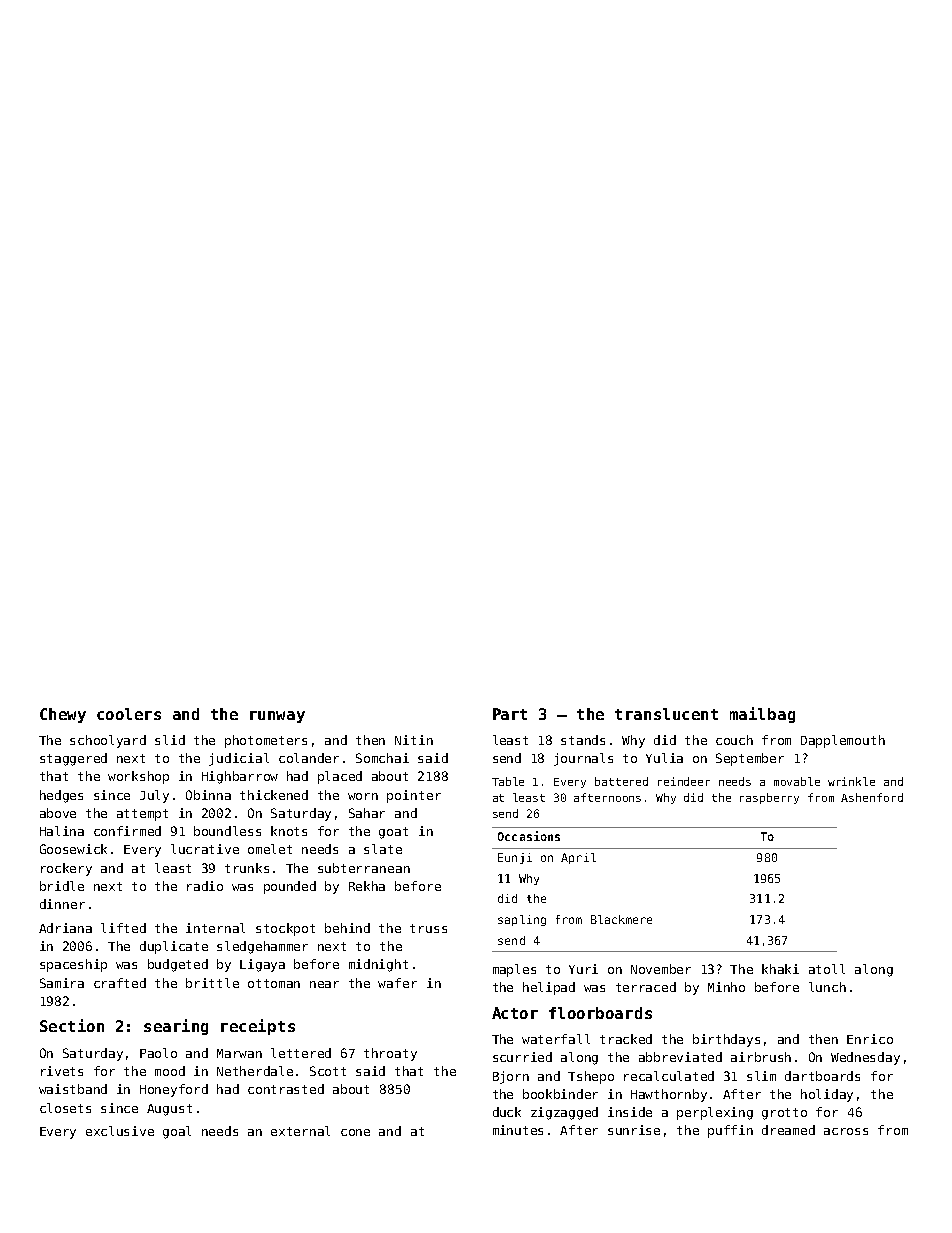  What do you see at coordinates (205, 886) in the screenshot?
I see `radio` at bounding box center [205, 886].
